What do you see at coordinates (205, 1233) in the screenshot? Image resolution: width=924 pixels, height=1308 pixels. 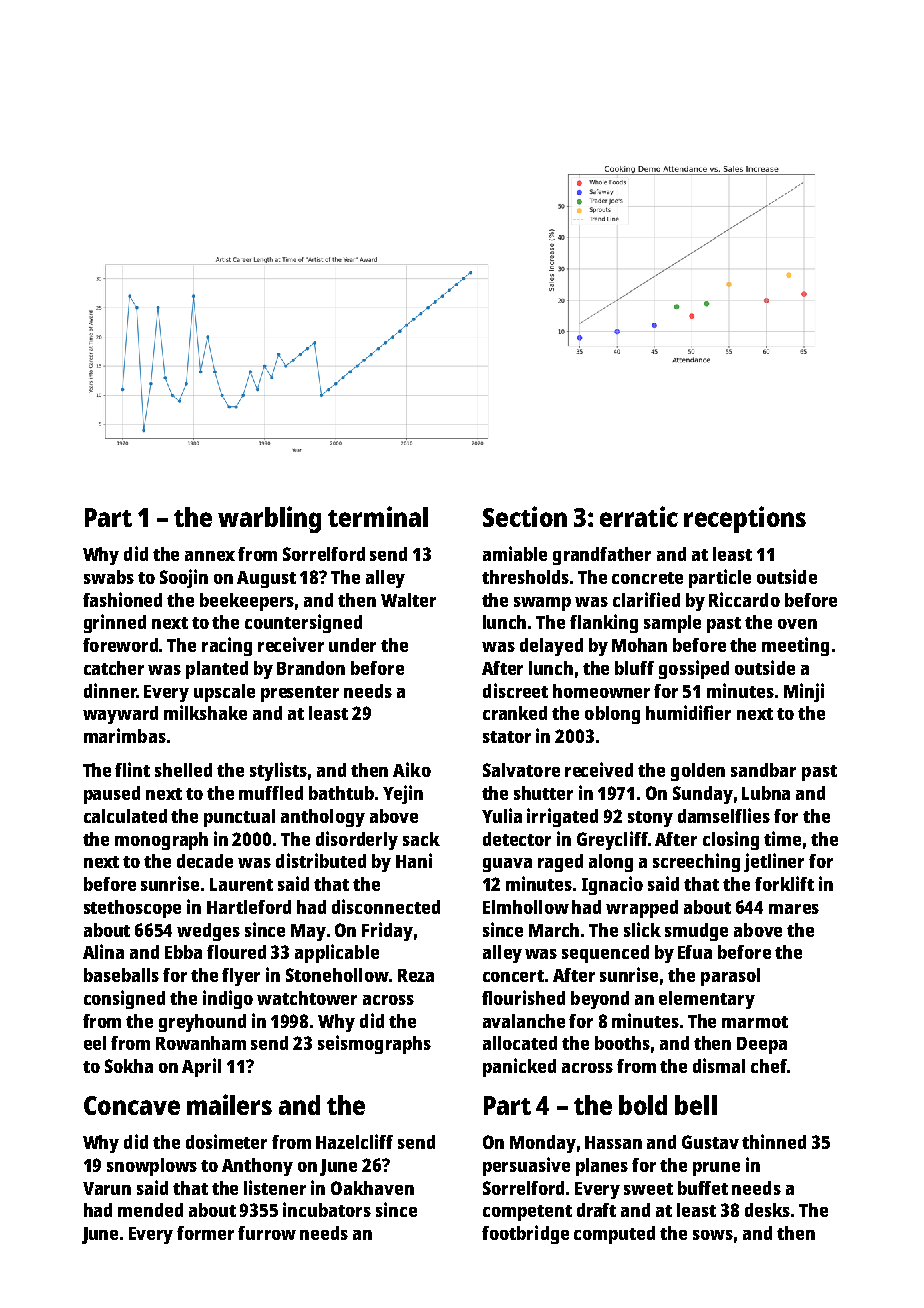 I see `former` at bounding box center [205, 1233].
